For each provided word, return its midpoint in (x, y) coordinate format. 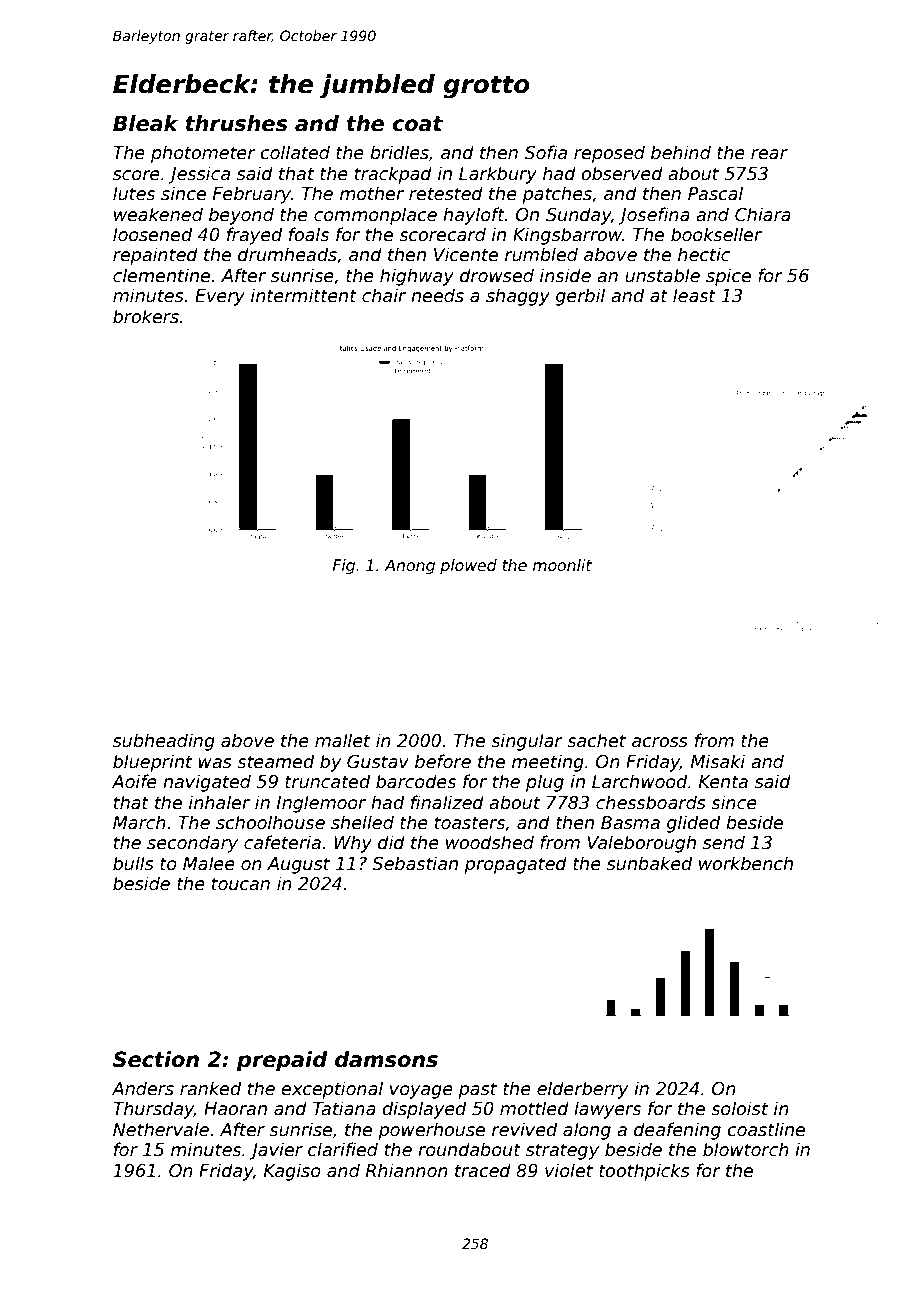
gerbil (580, 297)
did (391, 842)
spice (728, 277)
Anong (409, 566)
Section (156, 1059)
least (694, 295)
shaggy (518, 297)
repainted (155, 256)
